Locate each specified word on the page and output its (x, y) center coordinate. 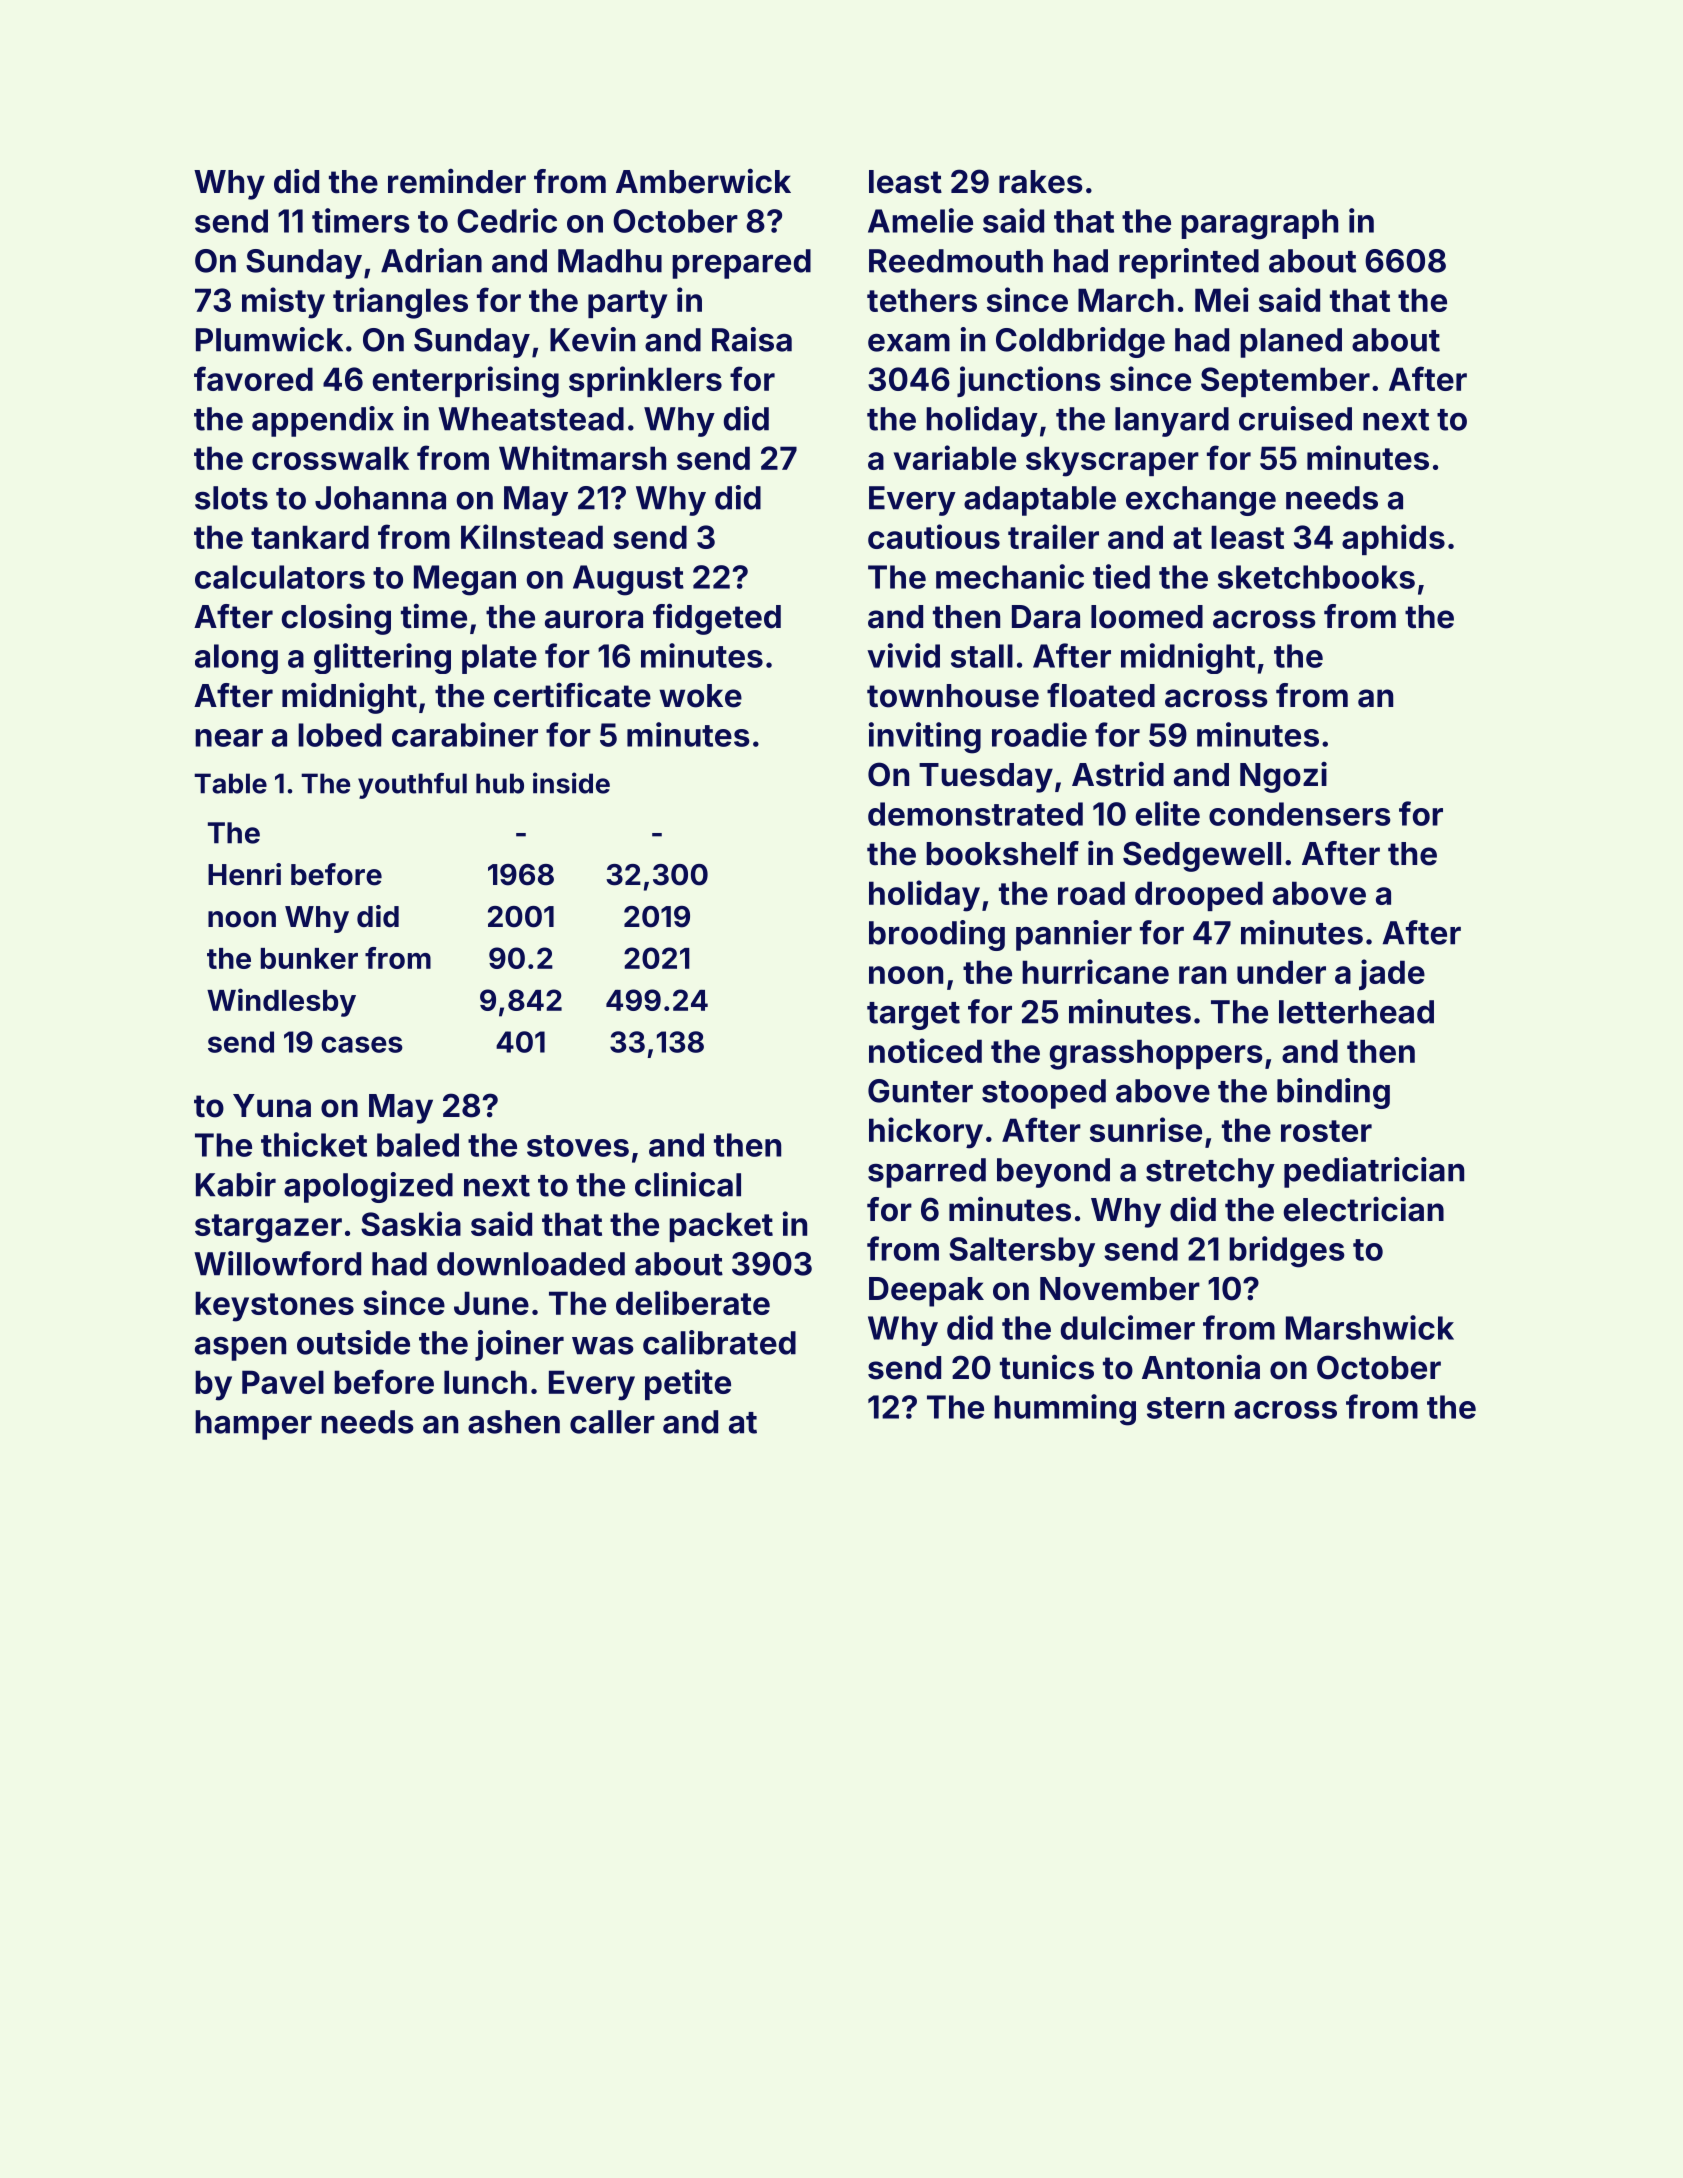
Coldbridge (1080, 342)
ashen (514, 1422)
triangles (400, 303)
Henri (244, 874)
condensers (1300, 814)
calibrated (719, 1342)
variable (955, 457)
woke (700, 696)
